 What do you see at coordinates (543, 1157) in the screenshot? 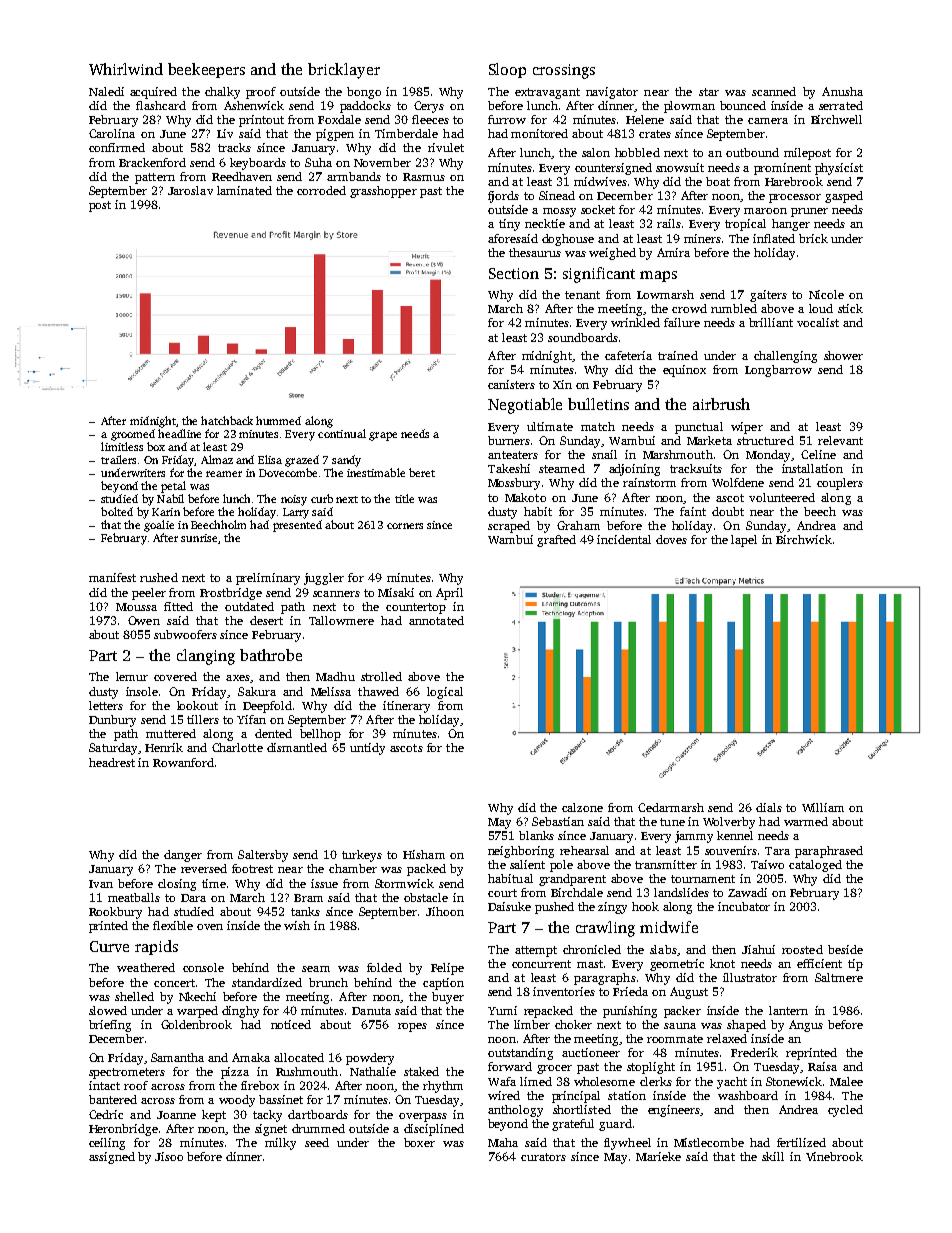
I see `curators` at bounding box center [543, 1157].
